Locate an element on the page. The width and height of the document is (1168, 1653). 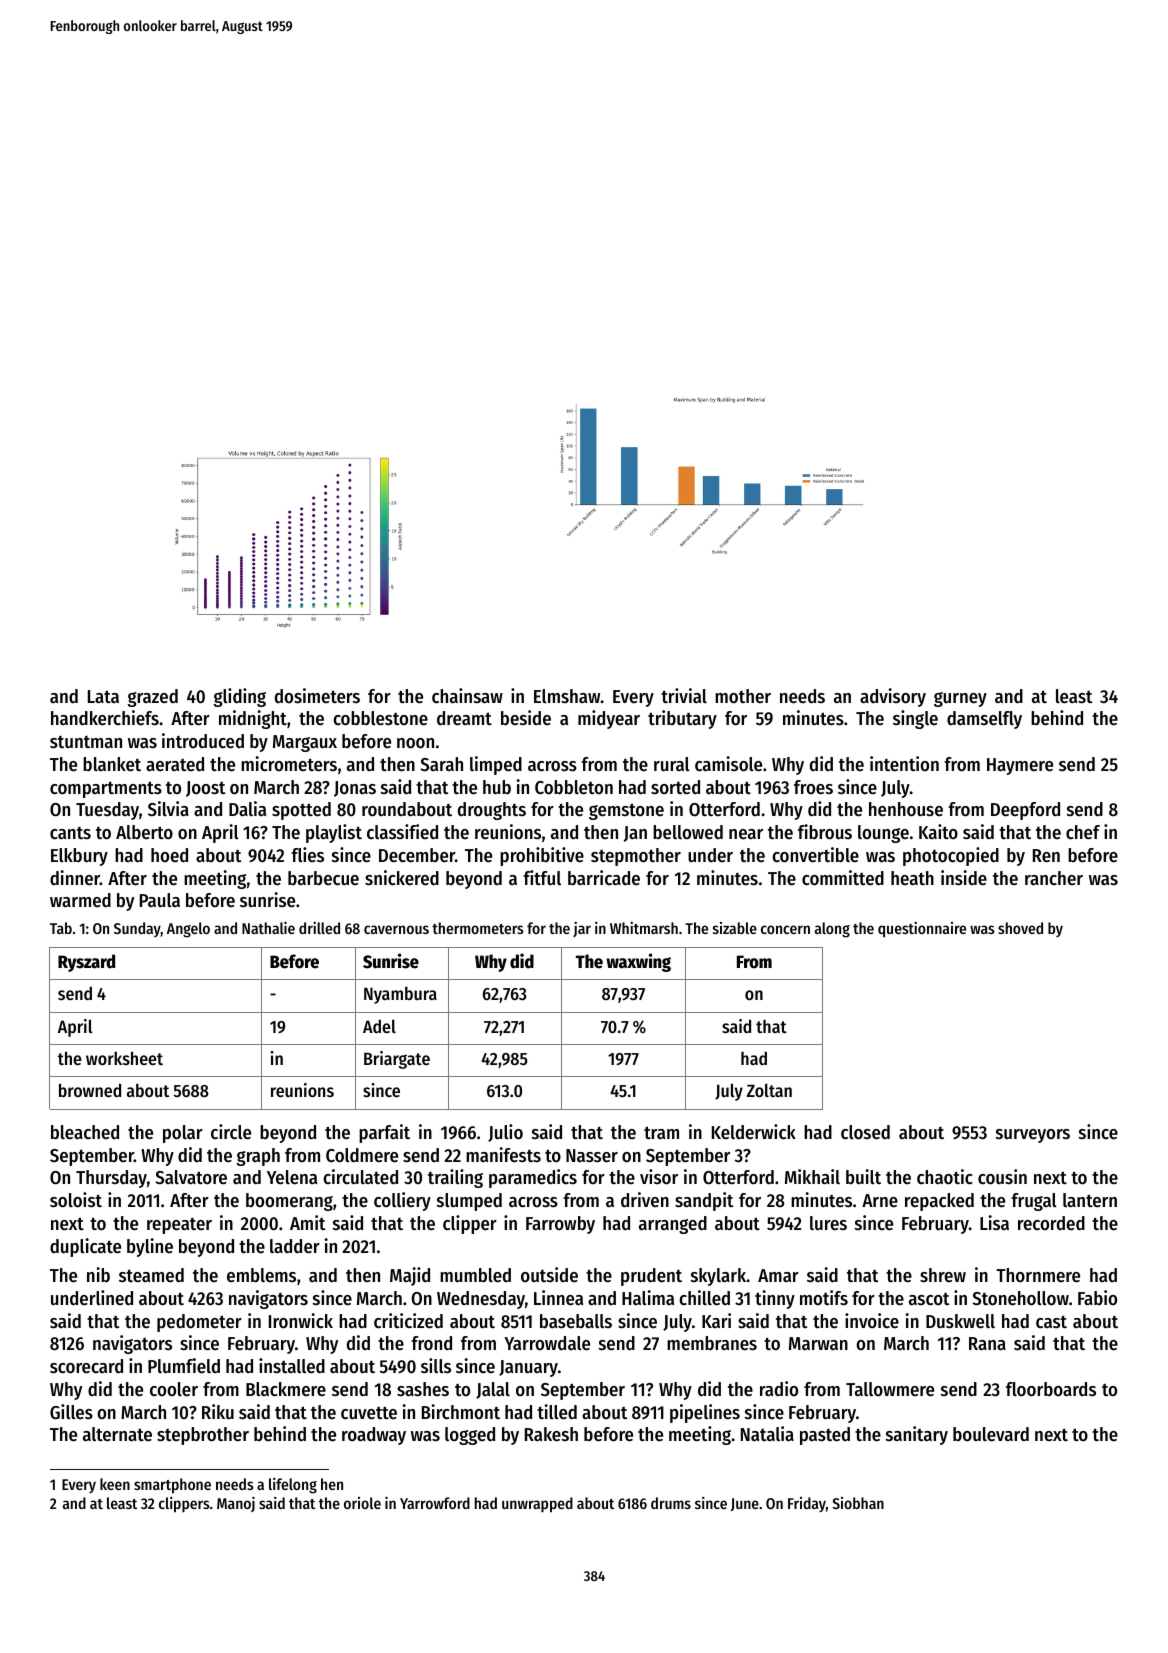
mumbled is located at coordinates (475, 1275).
